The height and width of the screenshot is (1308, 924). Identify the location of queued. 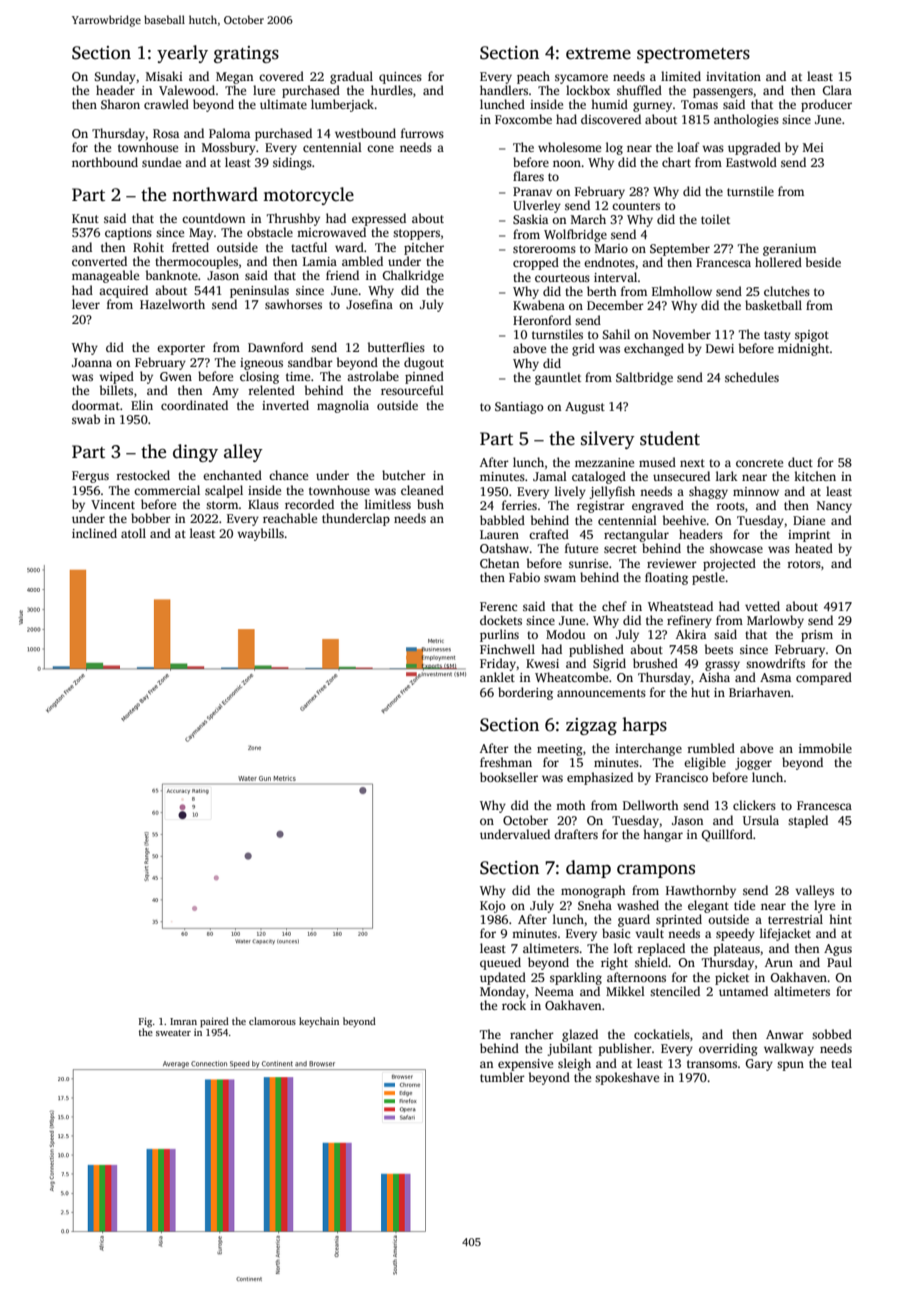
(500, 963).
